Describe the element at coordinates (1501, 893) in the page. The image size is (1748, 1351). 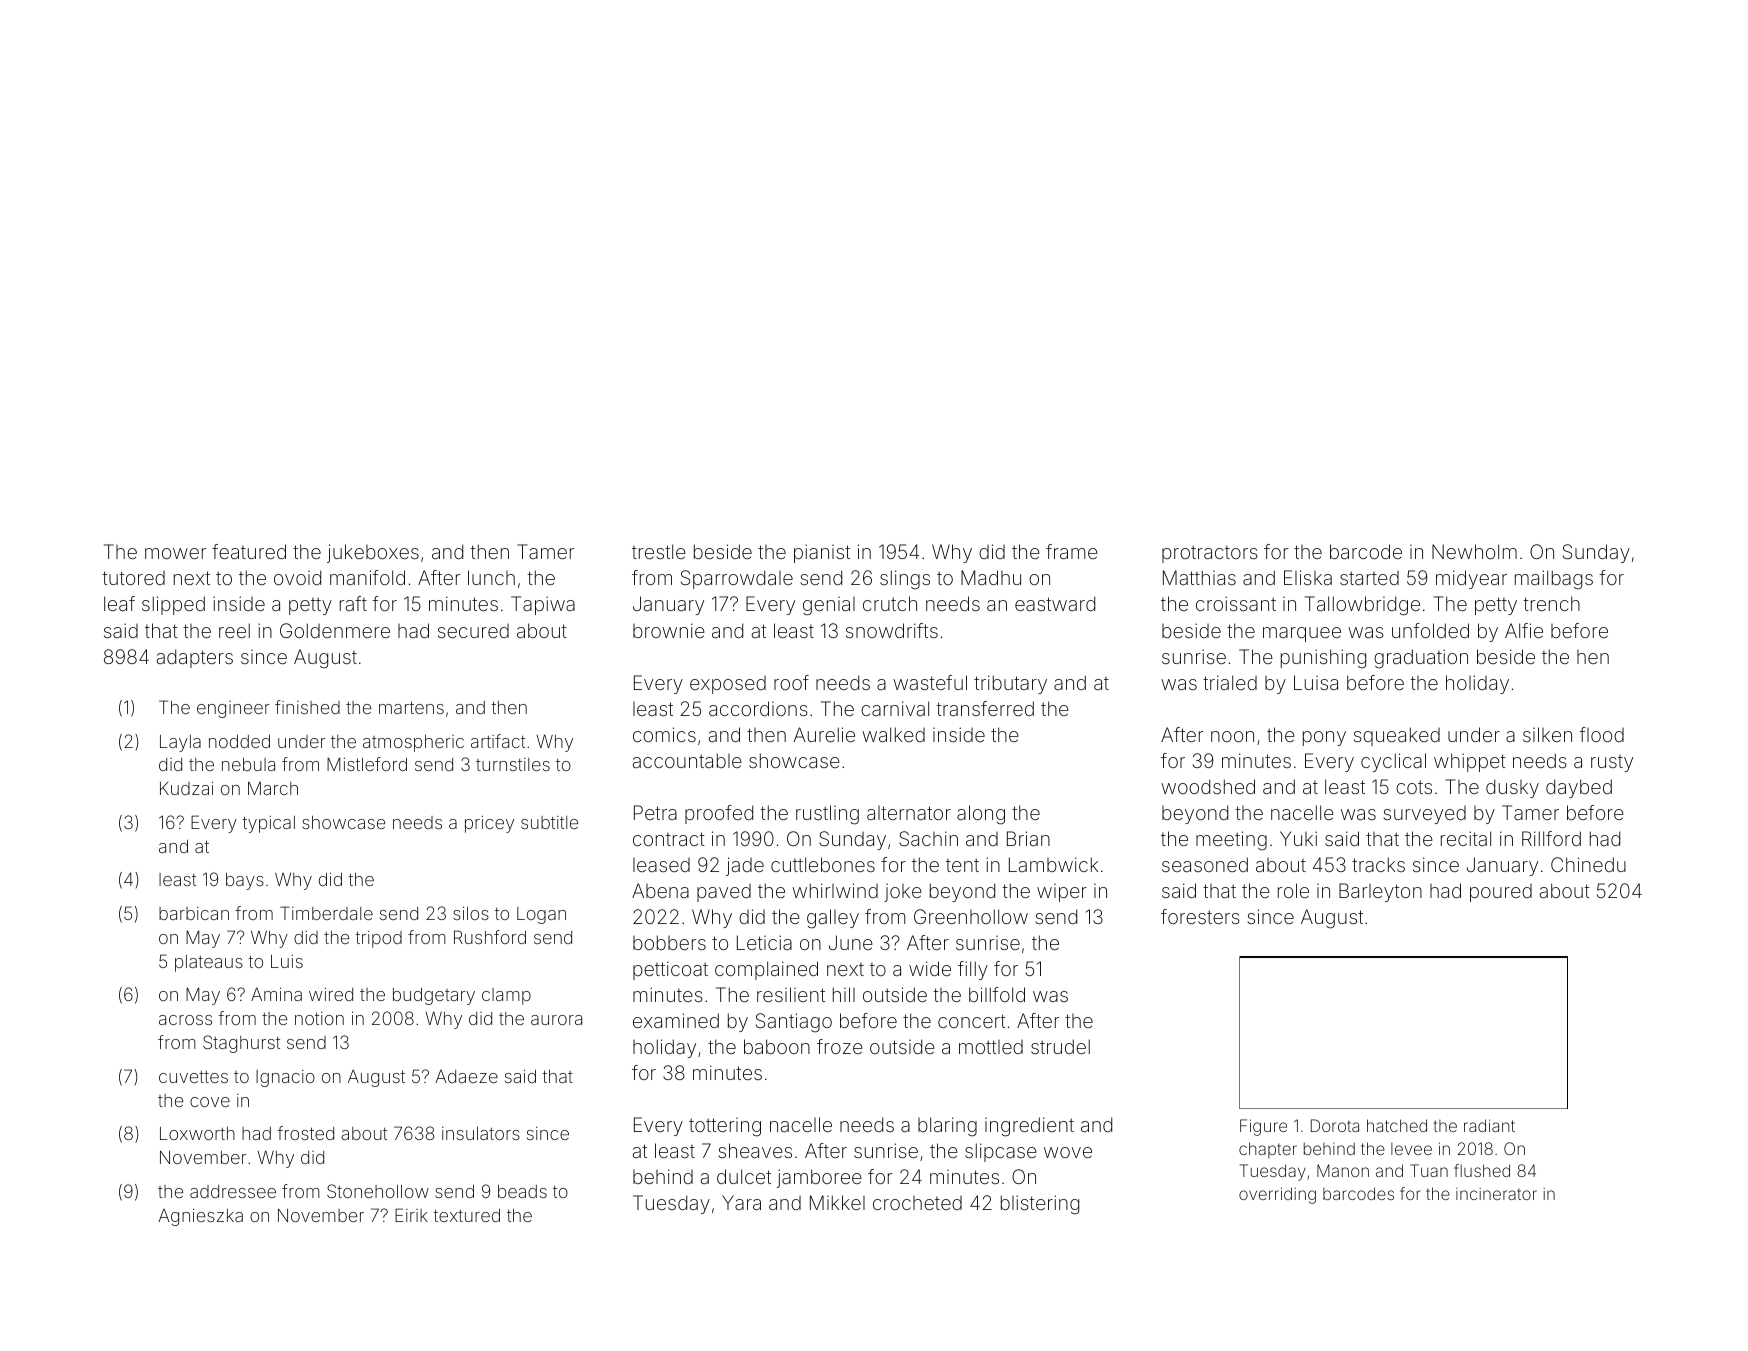
I see `poured` at that location.
